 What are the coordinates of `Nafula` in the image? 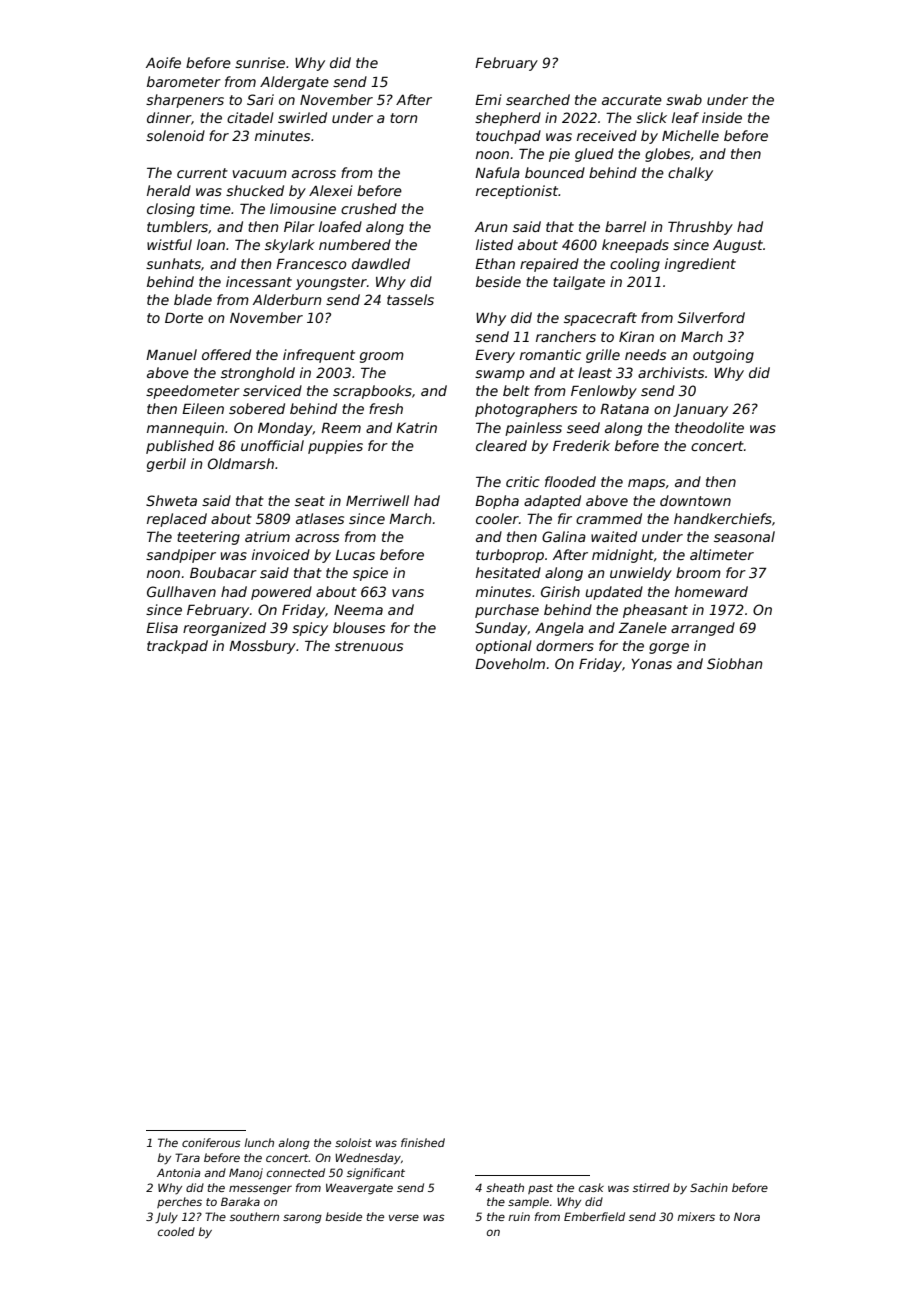 It's located at (497, 172).
